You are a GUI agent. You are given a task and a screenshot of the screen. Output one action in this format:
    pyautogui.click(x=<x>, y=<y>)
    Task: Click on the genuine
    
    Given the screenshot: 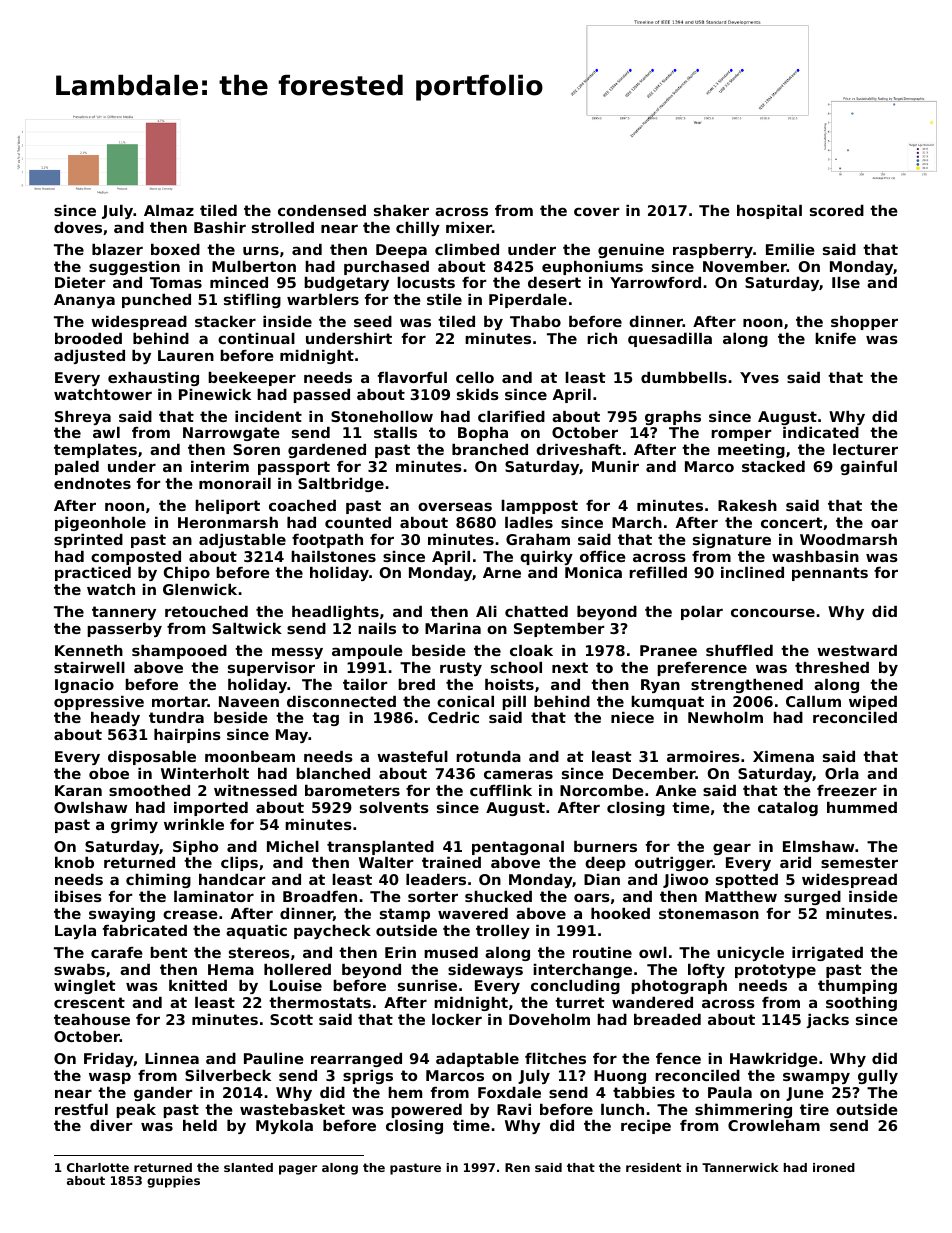 What is the action you would take?
    pyautogui.click(x=631, y=251)
